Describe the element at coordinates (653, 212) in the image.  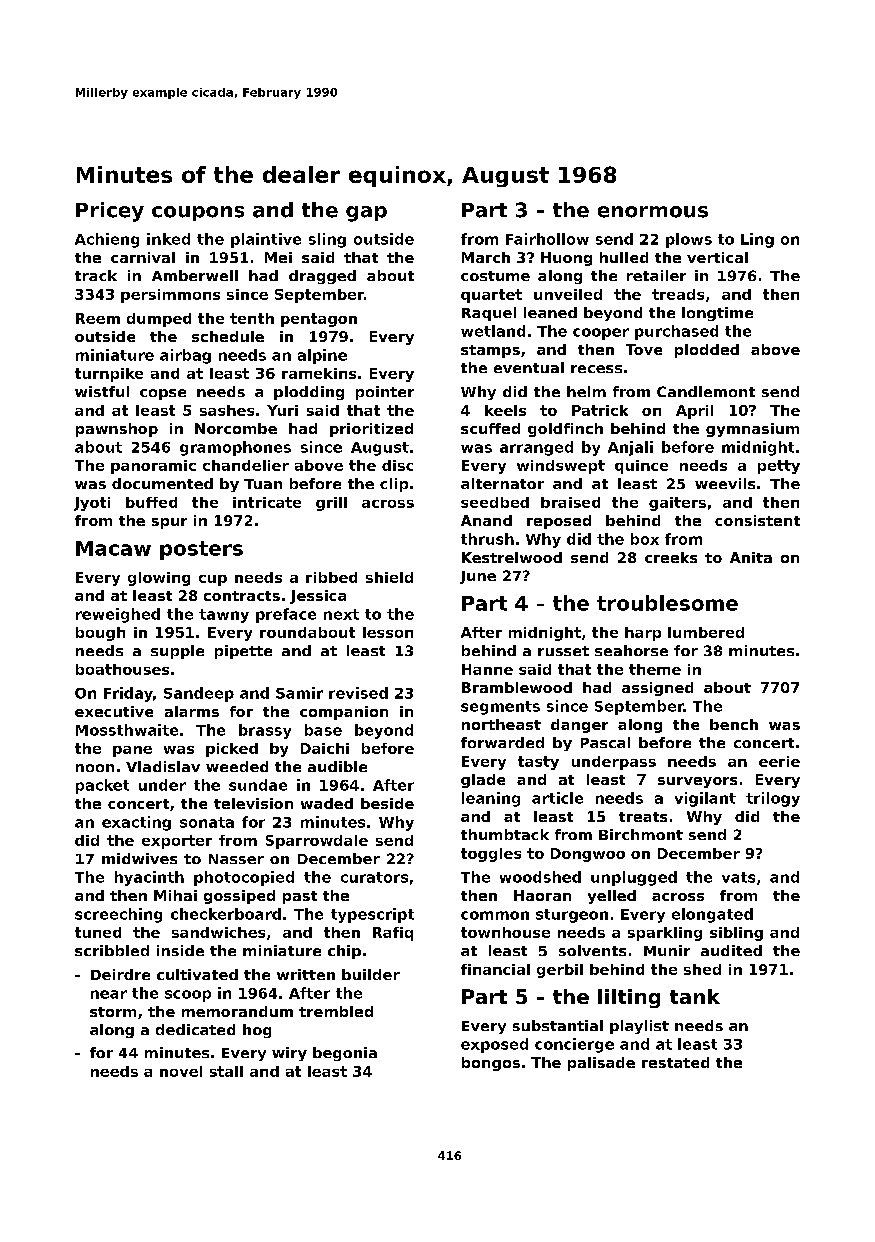
I see `enormous` at that location.
